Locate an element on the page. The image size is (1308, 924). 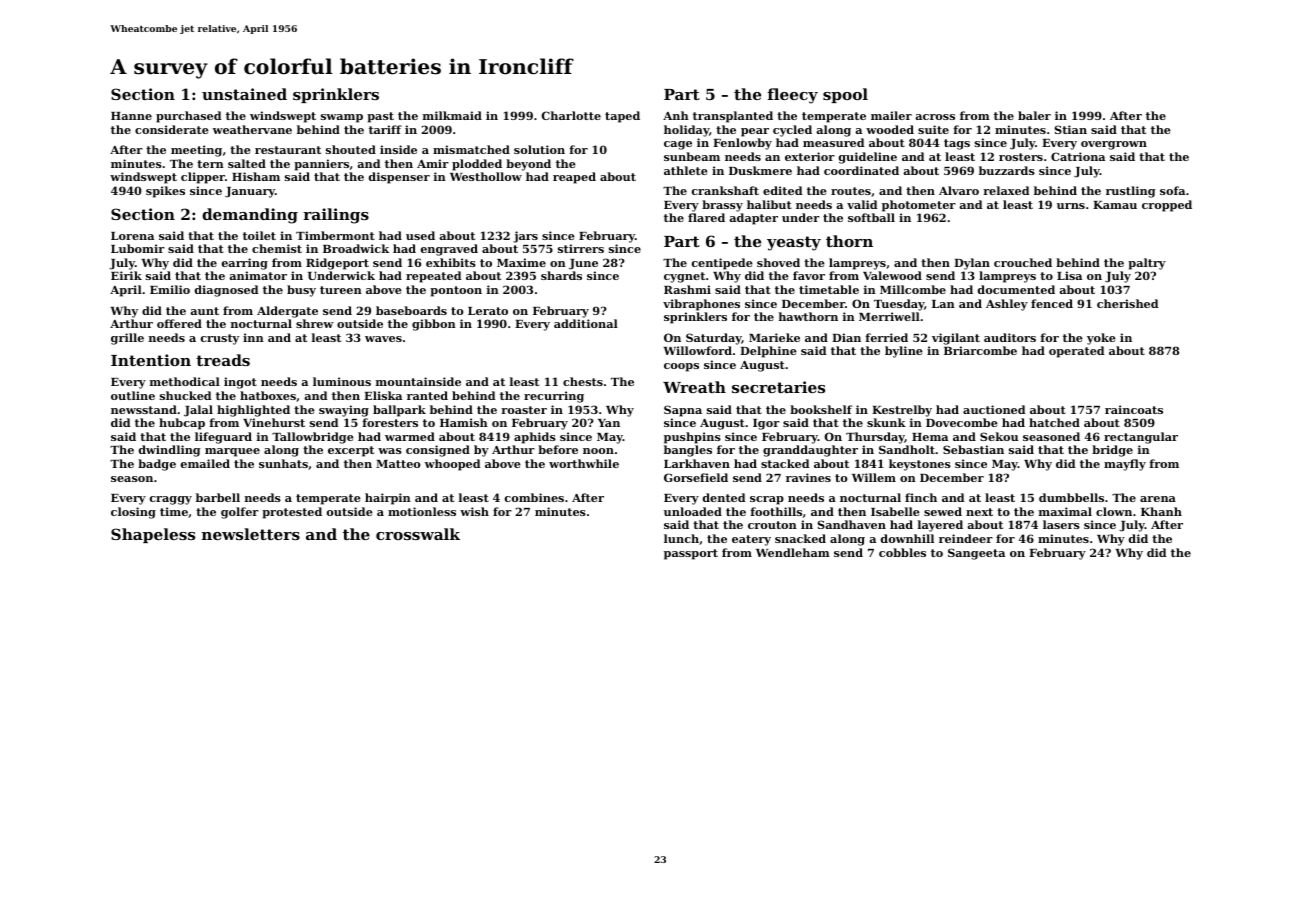
Khanh is located at coordinates (1161, 511).
